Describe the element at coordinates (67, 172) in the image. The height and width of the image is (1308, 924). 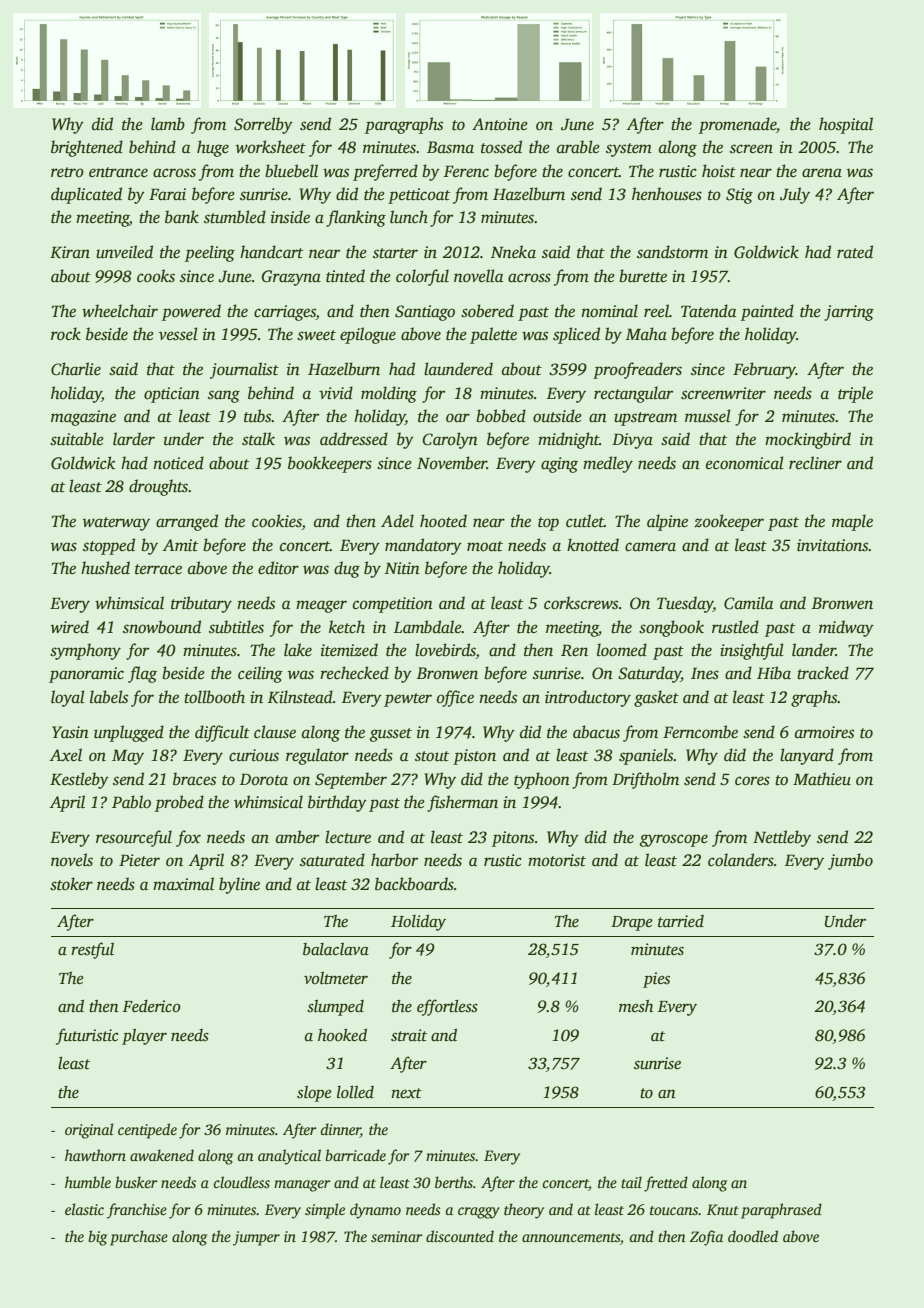
I see `retro` at that location.
